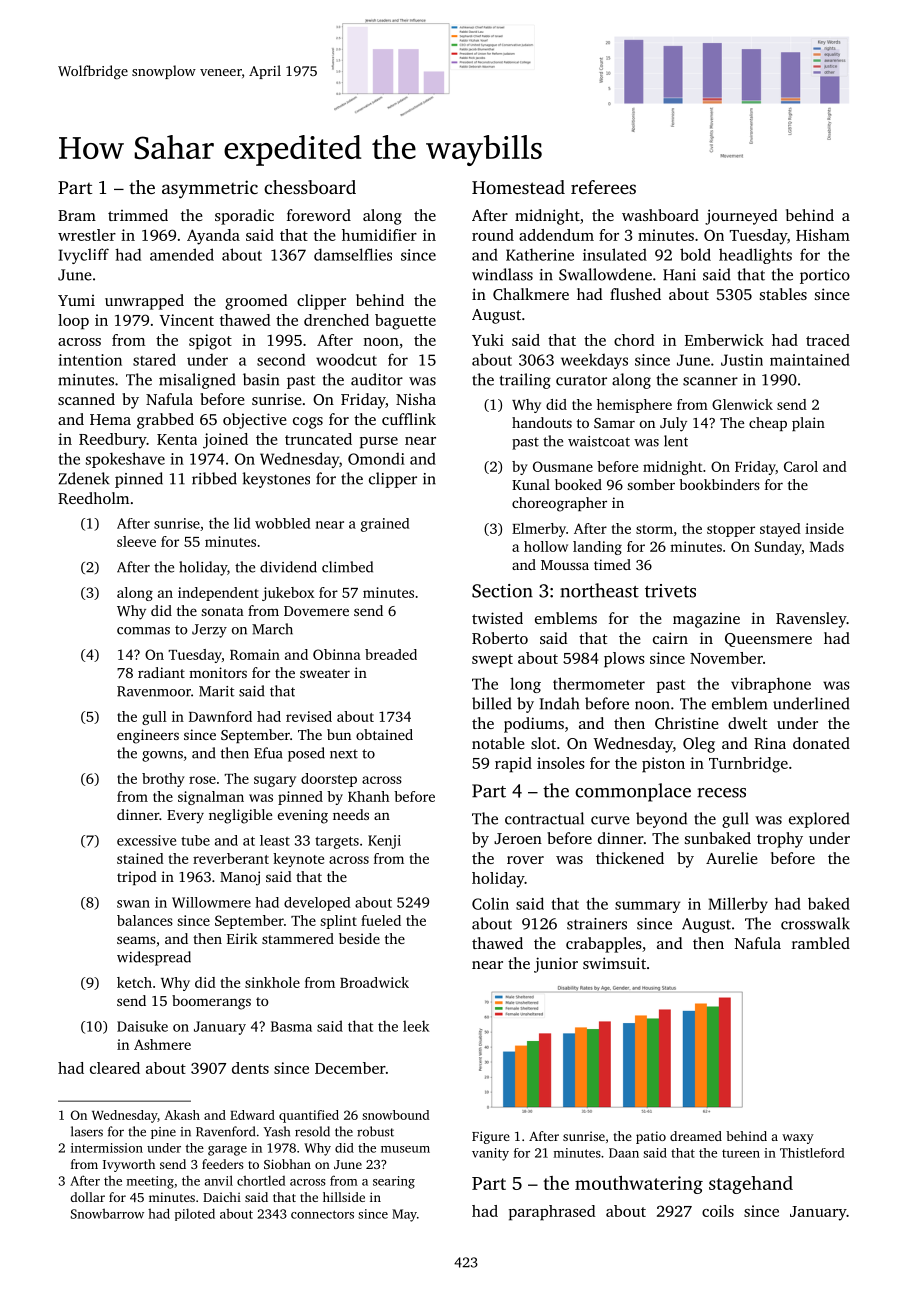 The height and width of the document is (1316, 908). Describe the element at coordinates (73, 322) in the document. I see `loop` at that location.
